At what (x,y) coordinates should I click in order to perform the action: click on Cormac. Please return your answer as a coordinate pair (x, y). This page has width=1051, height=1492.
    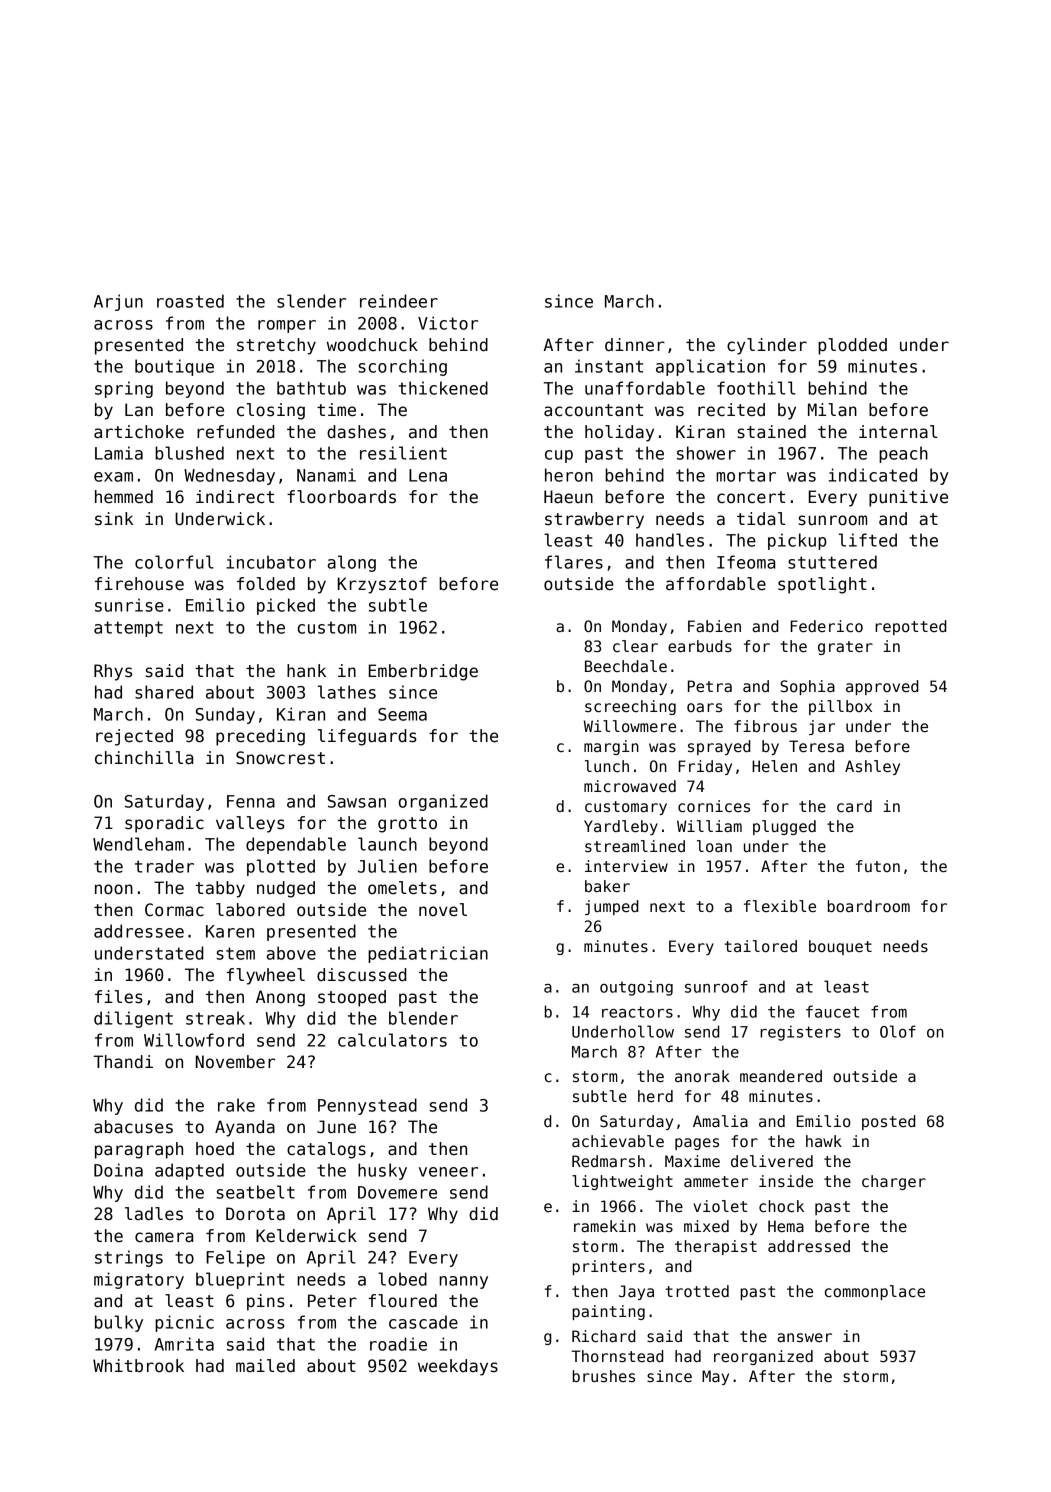
    Looking at the image, I should click on (174, 910).
